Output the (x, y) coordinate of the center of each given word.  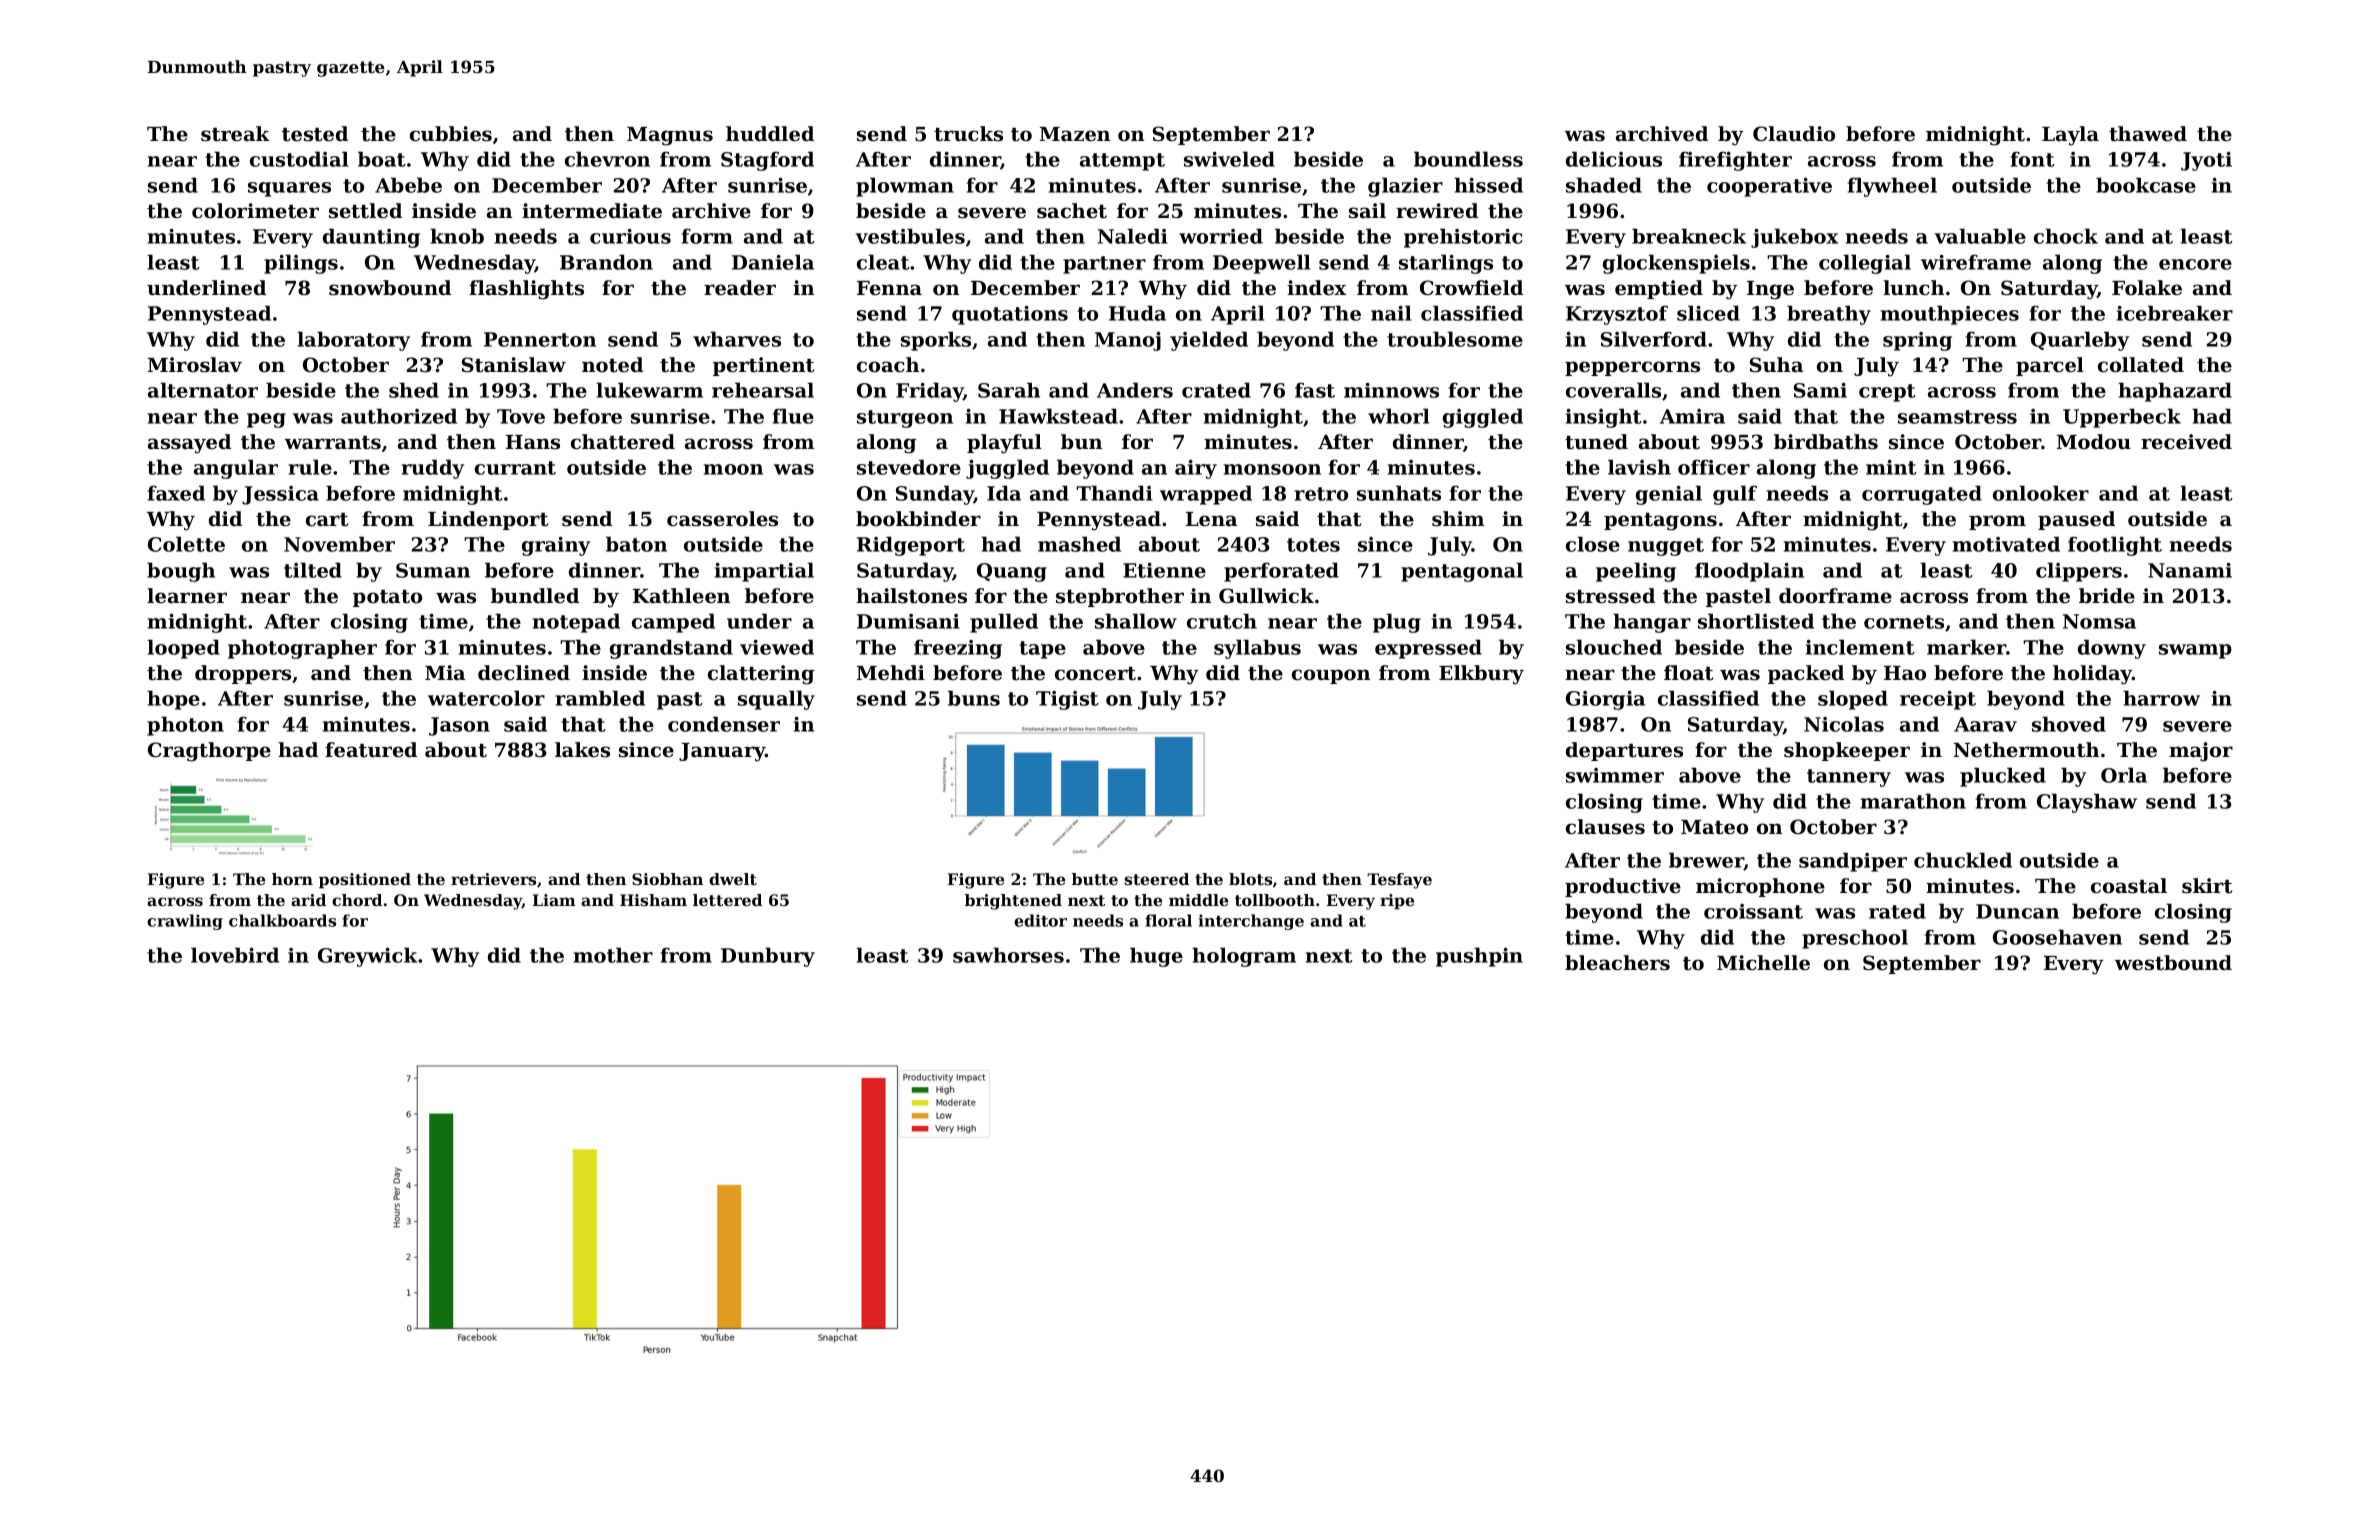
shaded (1604, 185)
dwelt (733, 879)
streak (235, 134)
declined (524, 673)
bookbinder (918, 519)
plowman (905, 187)
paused (2076, 520)
